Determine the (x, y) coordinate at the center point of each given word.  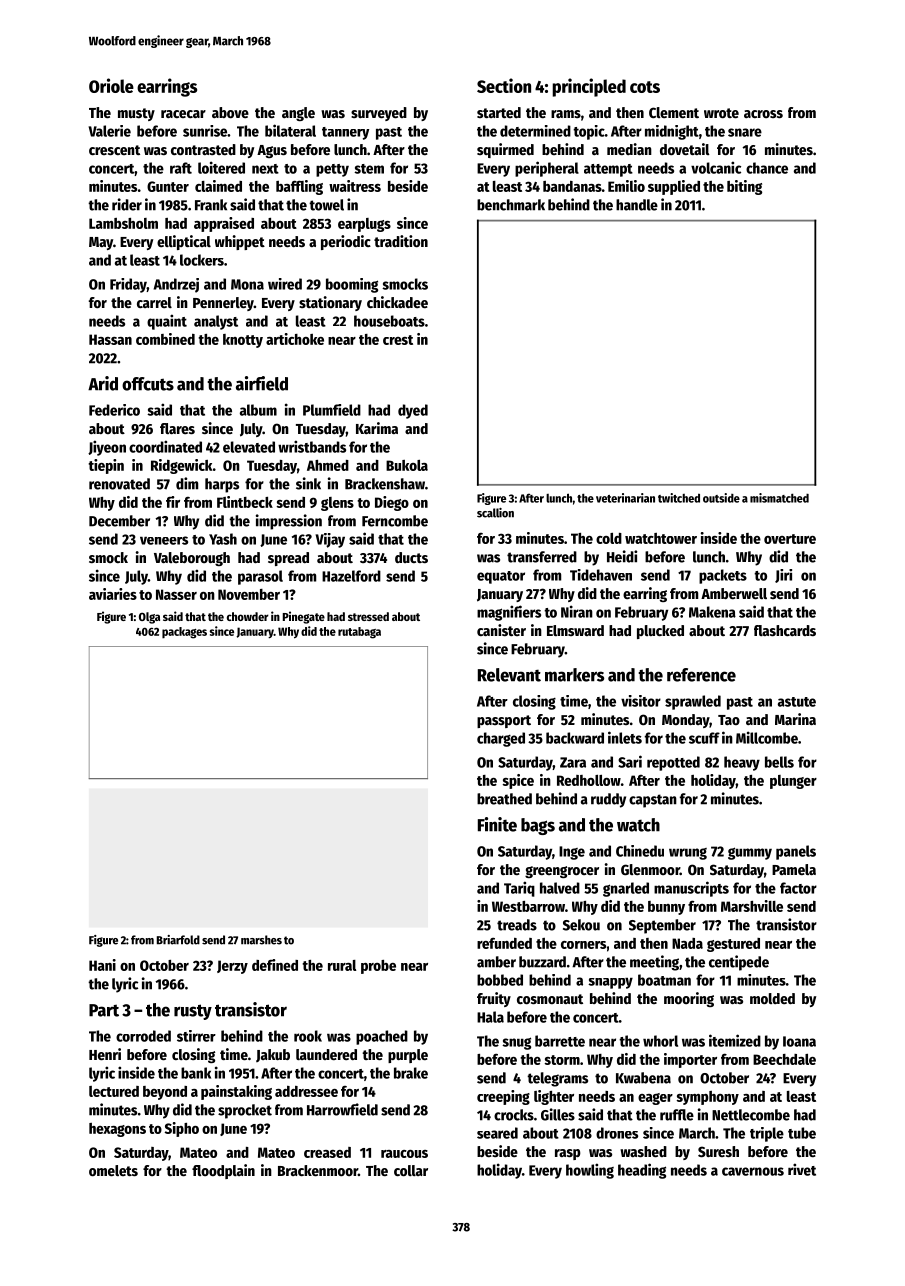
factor (798, 888)
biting (744, 187)
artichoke (295, 339)
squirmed (505, 150)
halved (560, 888)
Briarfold (178, 940)
